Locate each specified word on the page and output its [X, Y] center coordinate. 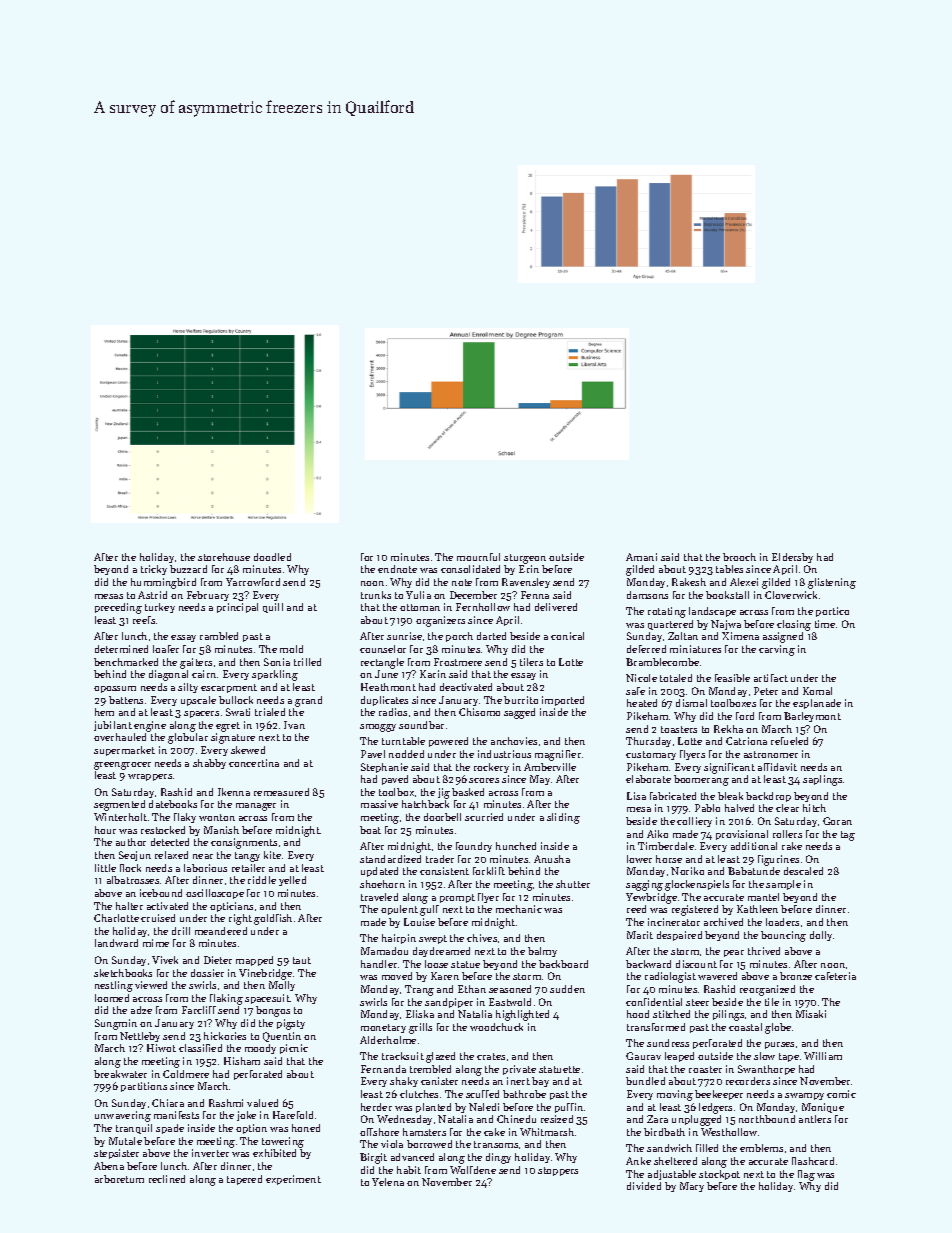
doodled [272, 557]
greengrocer [122, 766]
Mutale [125, 1141]
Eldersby [792, 558]
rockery [491, 768]
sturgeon [525, 559]
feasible [732, 678]
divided [644, 1186]
